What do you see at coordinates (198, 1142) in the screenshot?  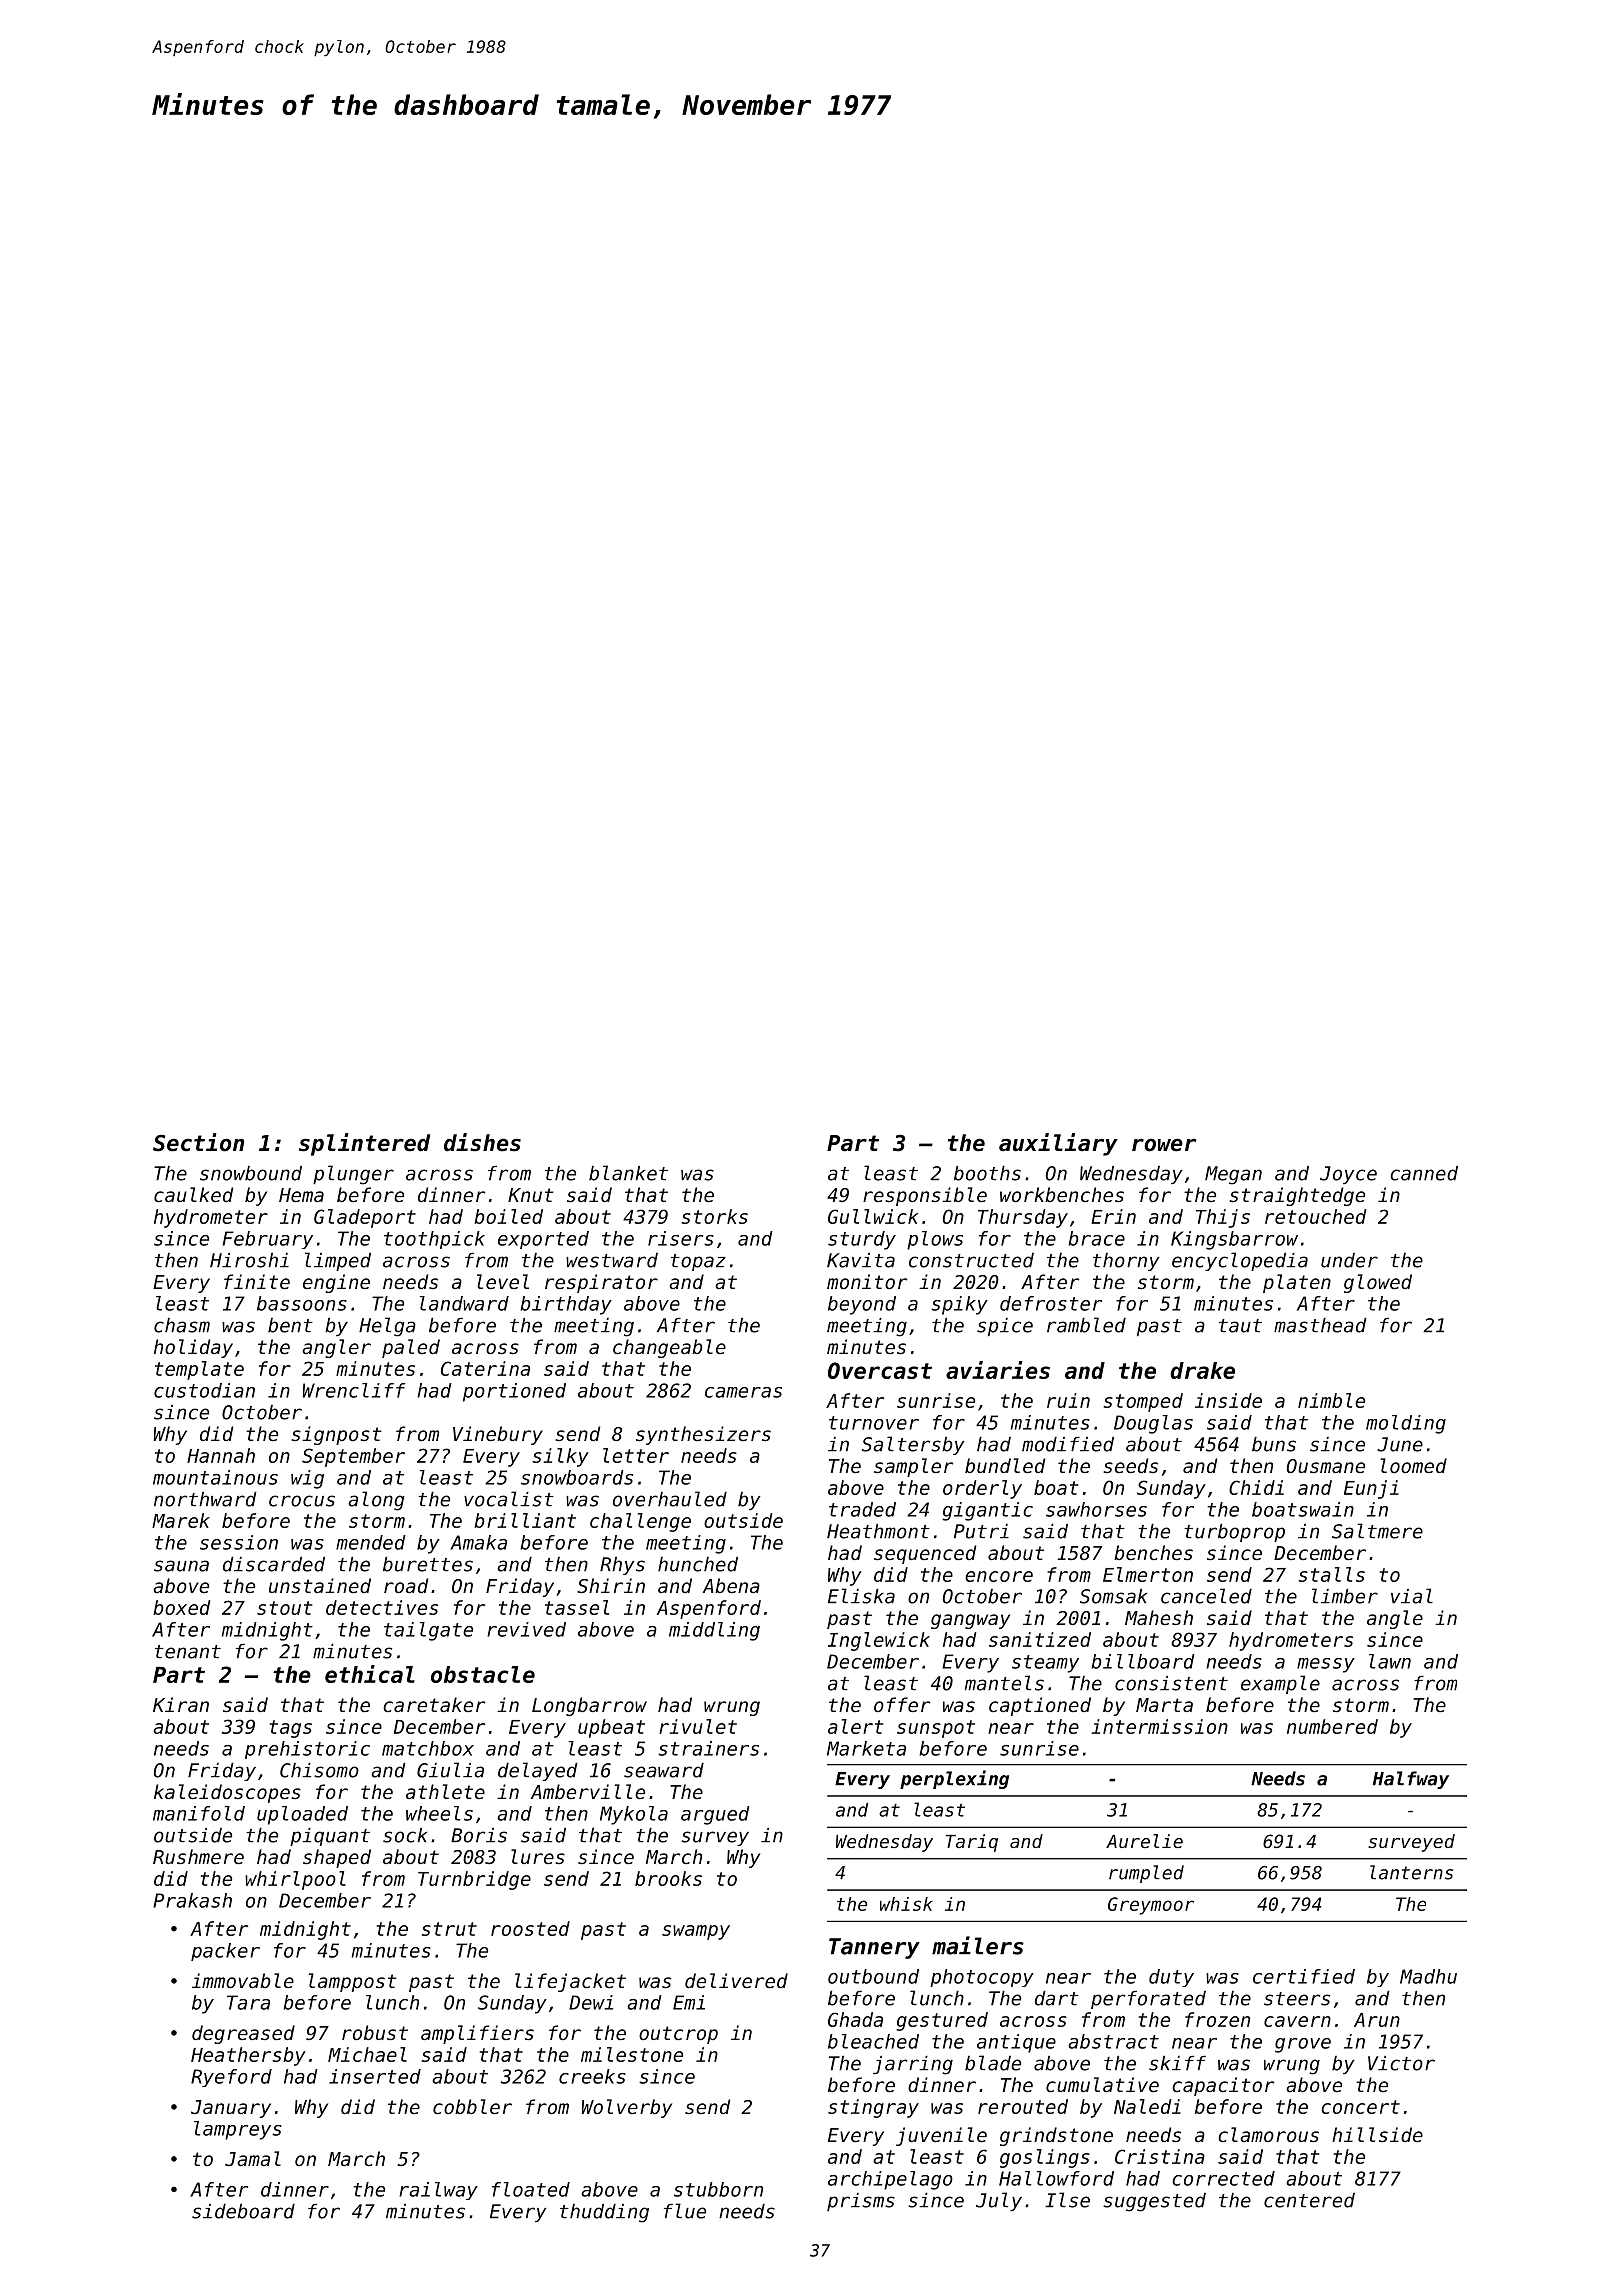 I see `Section` at bounding box center [198, 1142].
